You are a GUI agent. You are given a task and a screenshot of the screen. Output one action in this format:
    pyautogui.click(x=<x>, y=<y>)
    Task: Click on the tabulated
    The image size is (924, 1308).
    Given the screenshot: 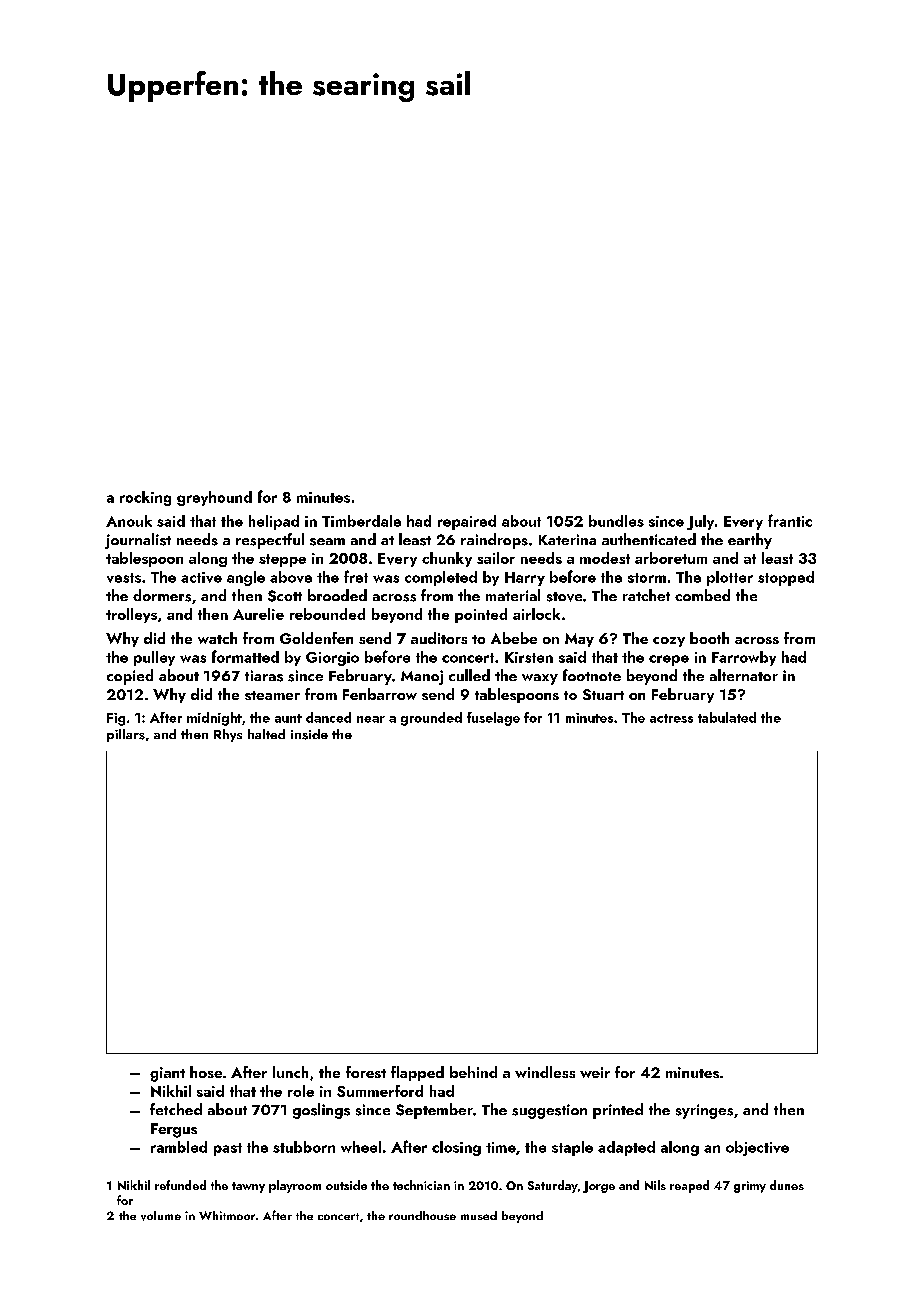 What is the action you would take?
    pyautogui.click(x=727, y=717)
